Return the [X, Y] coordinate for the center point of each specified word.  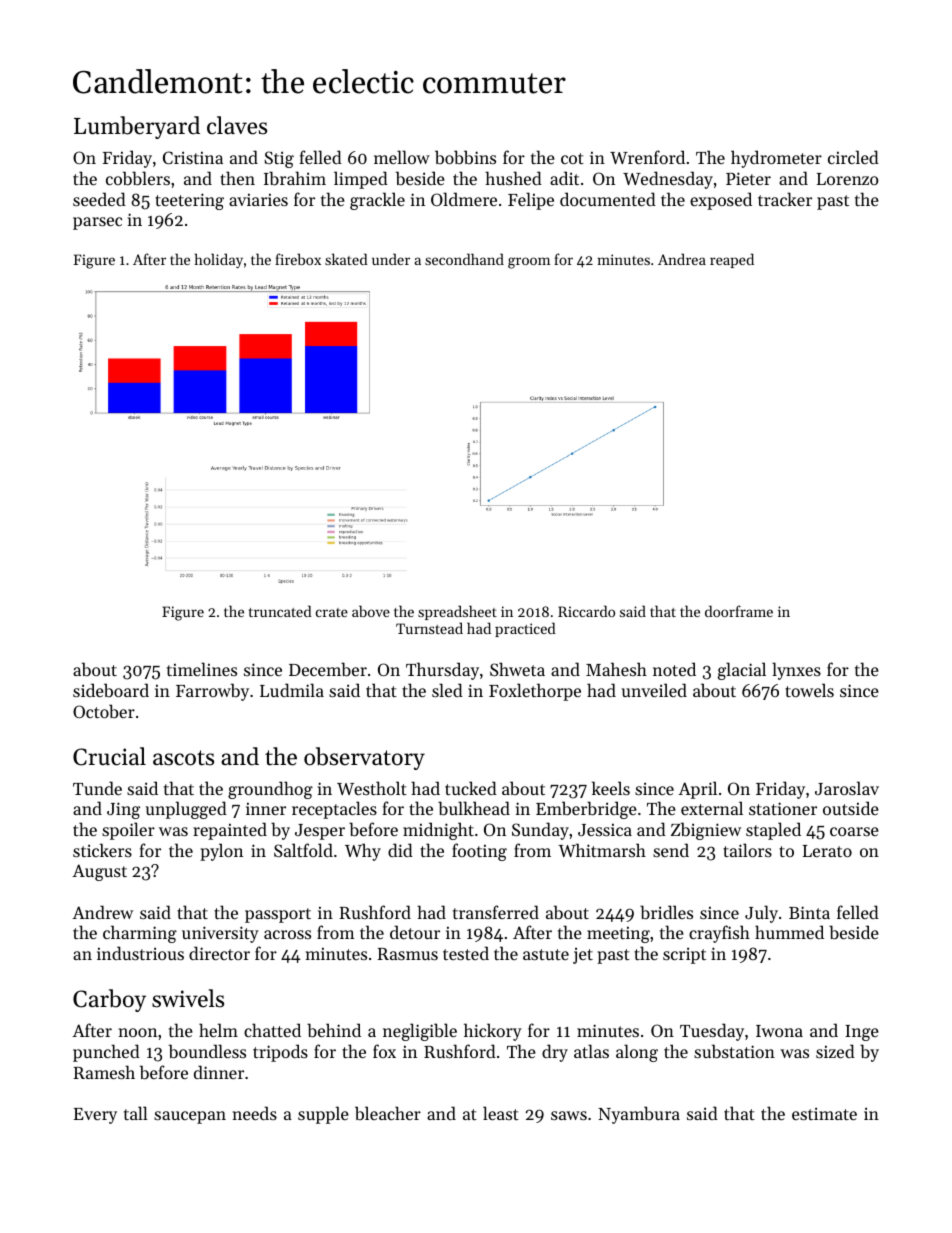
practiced [525, 629]
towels [809, 690]
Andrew [102, 912]
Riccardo [586, 611]
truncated [280, 611]
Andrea [682, 259]
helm [218, 1030]
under [391, 259]
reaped [732, 260]
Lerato [827, 851]
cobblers [138, 178]
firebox [298, 259]
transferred [496, 912]
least [501, 1113]
